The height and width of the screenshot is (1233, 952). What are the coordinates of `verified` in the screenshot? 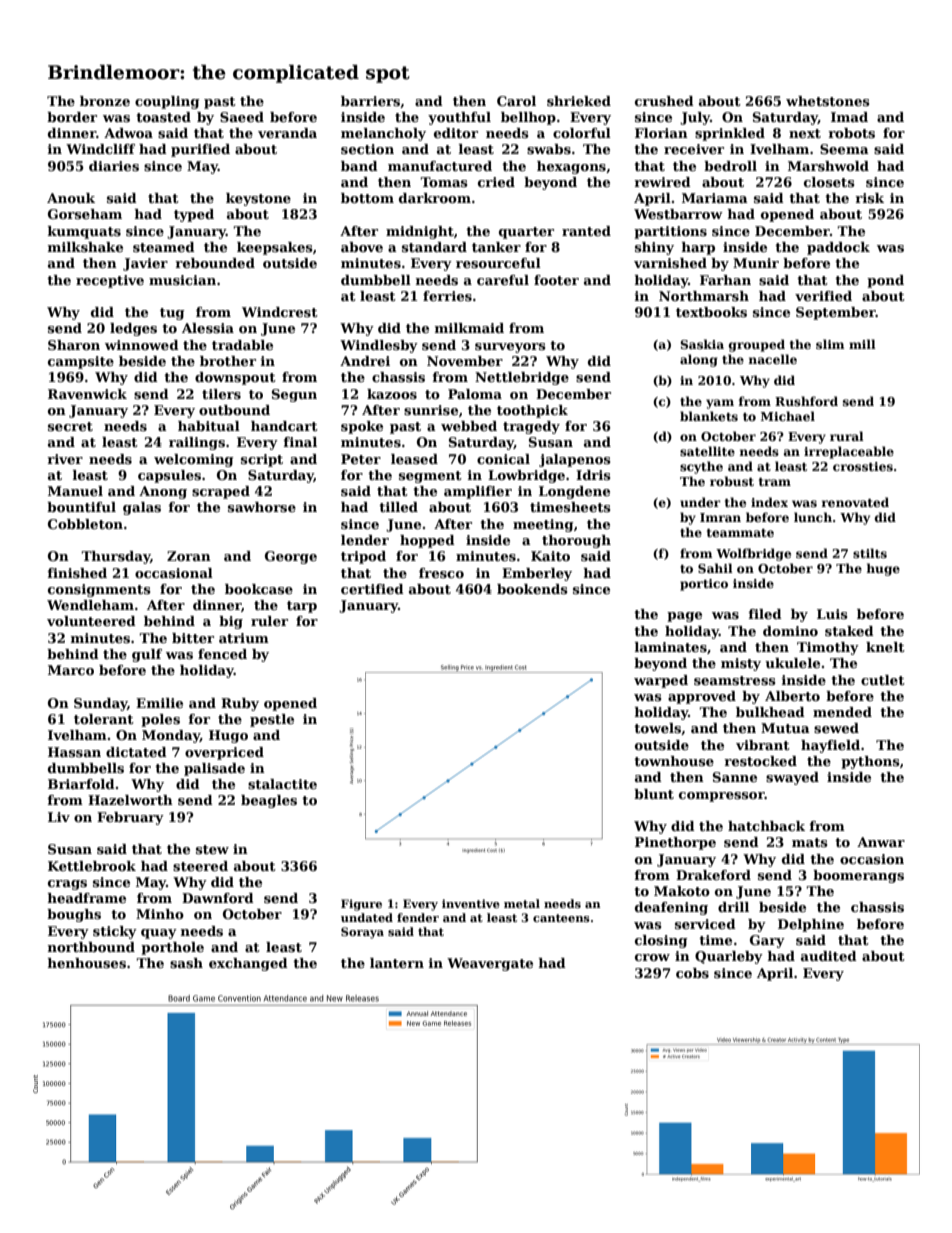 It's located at (823, 296).
